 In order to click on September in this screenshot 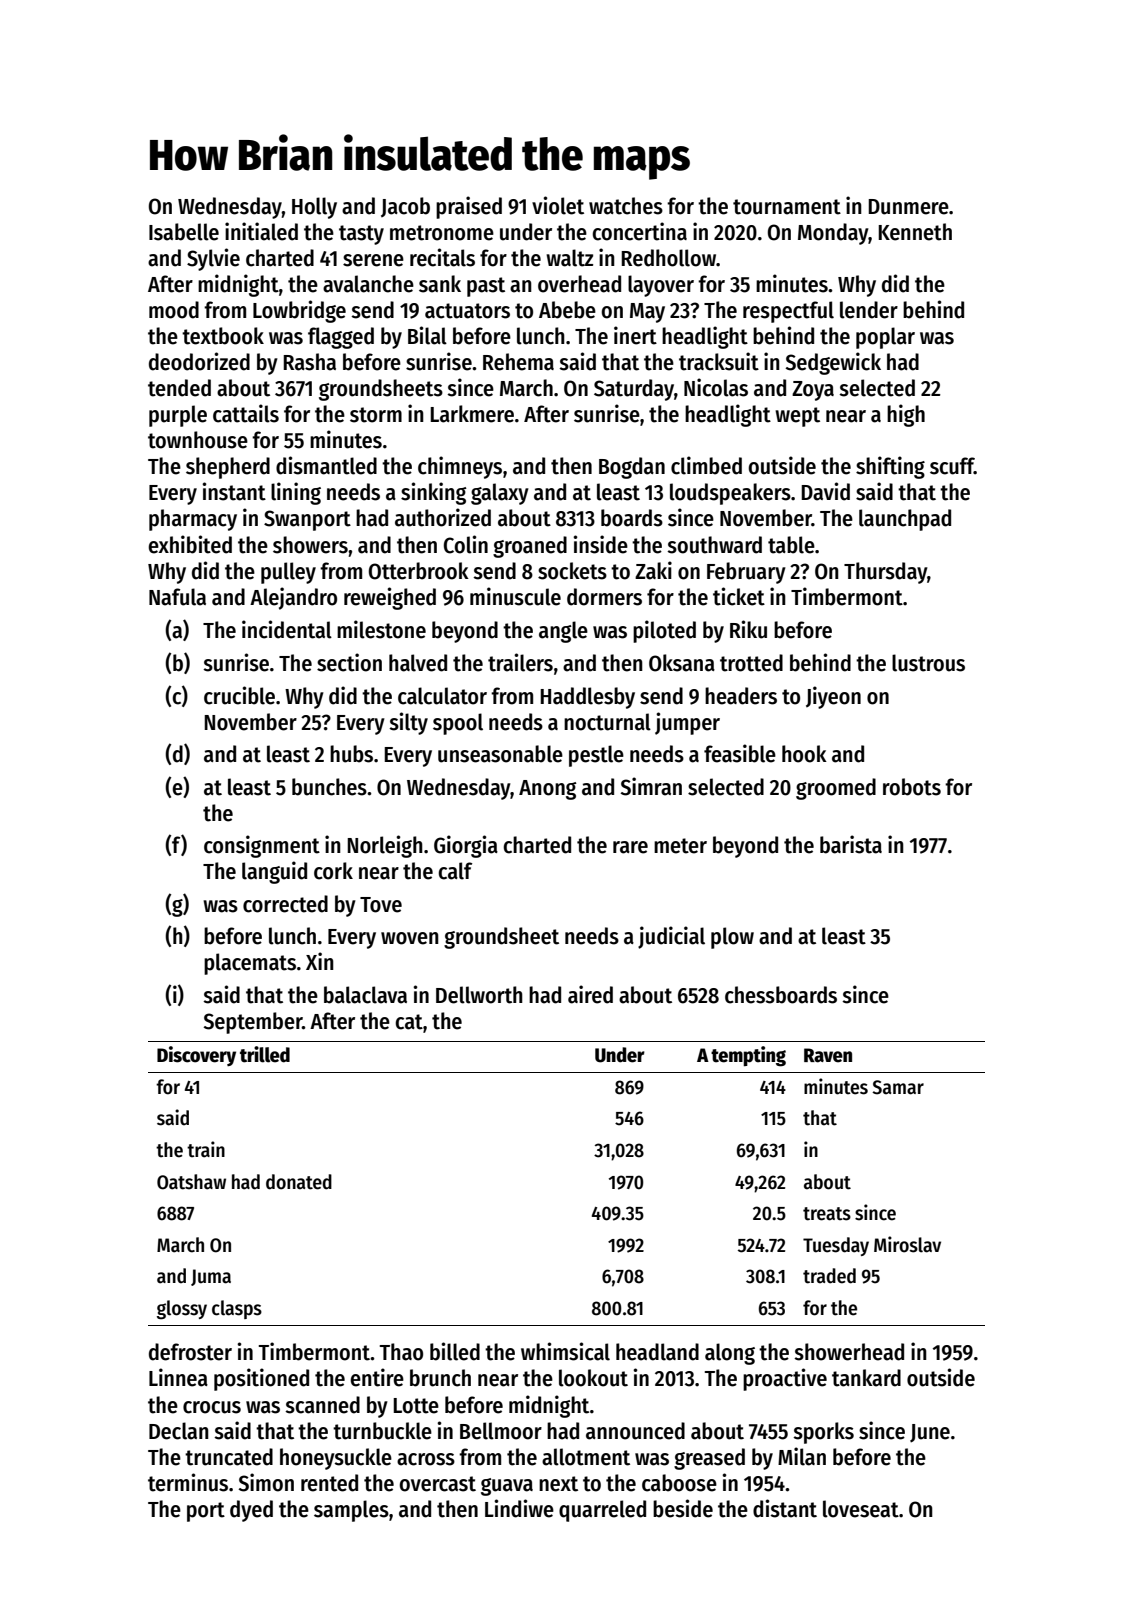, I will do `click(252, 1023)`.
